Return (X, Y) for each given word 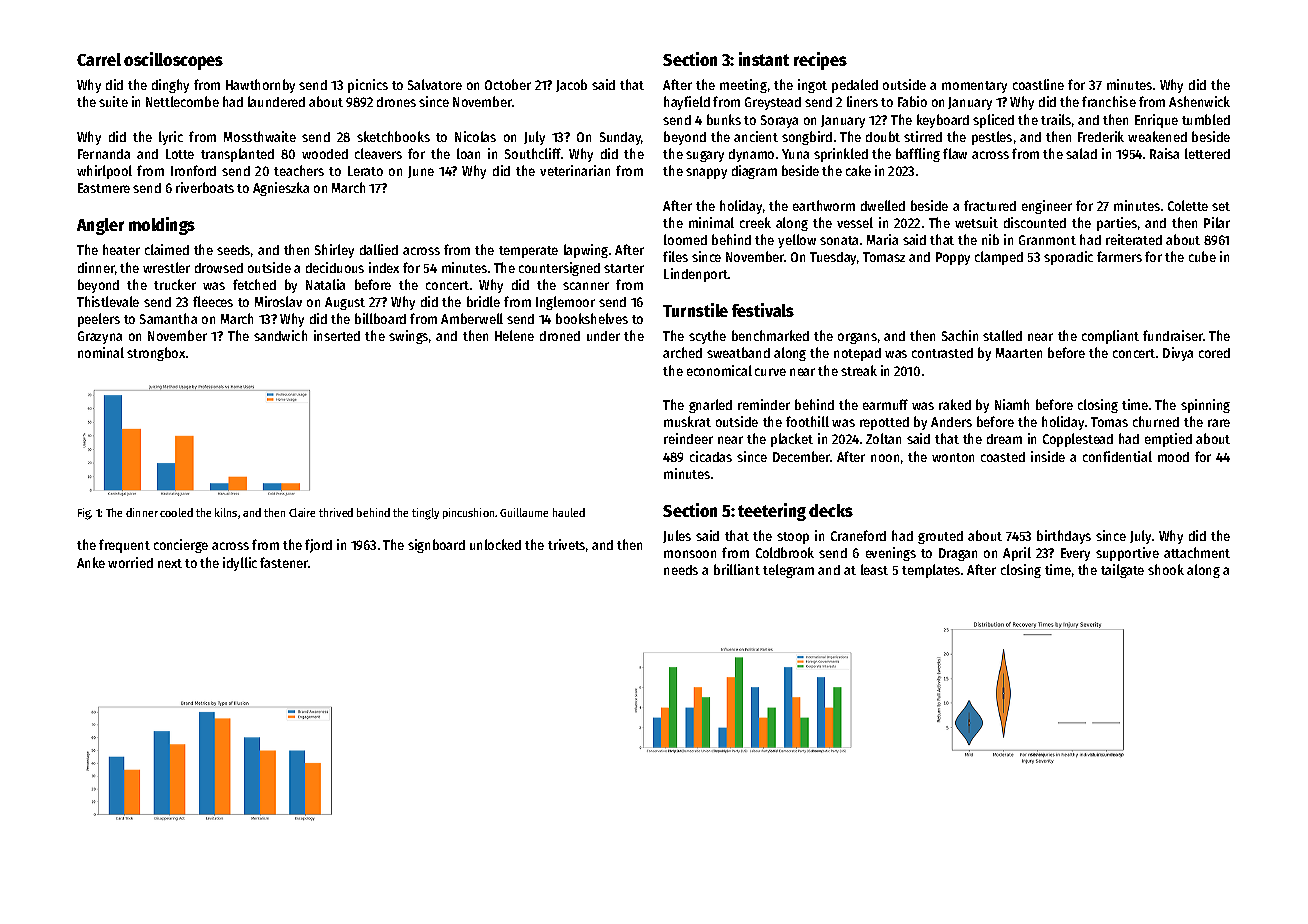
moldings (162, 226)
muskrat (687, 421)
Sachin (960, 335)
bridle (483, 301)
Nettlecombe (182, 101)
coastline (1038, 84)
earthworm (824, 205)
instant (764, 59)
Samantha (168, 318)
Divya (1178, 354)
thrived (336, 512)
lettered (1207, 153)
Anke (91, 562)
